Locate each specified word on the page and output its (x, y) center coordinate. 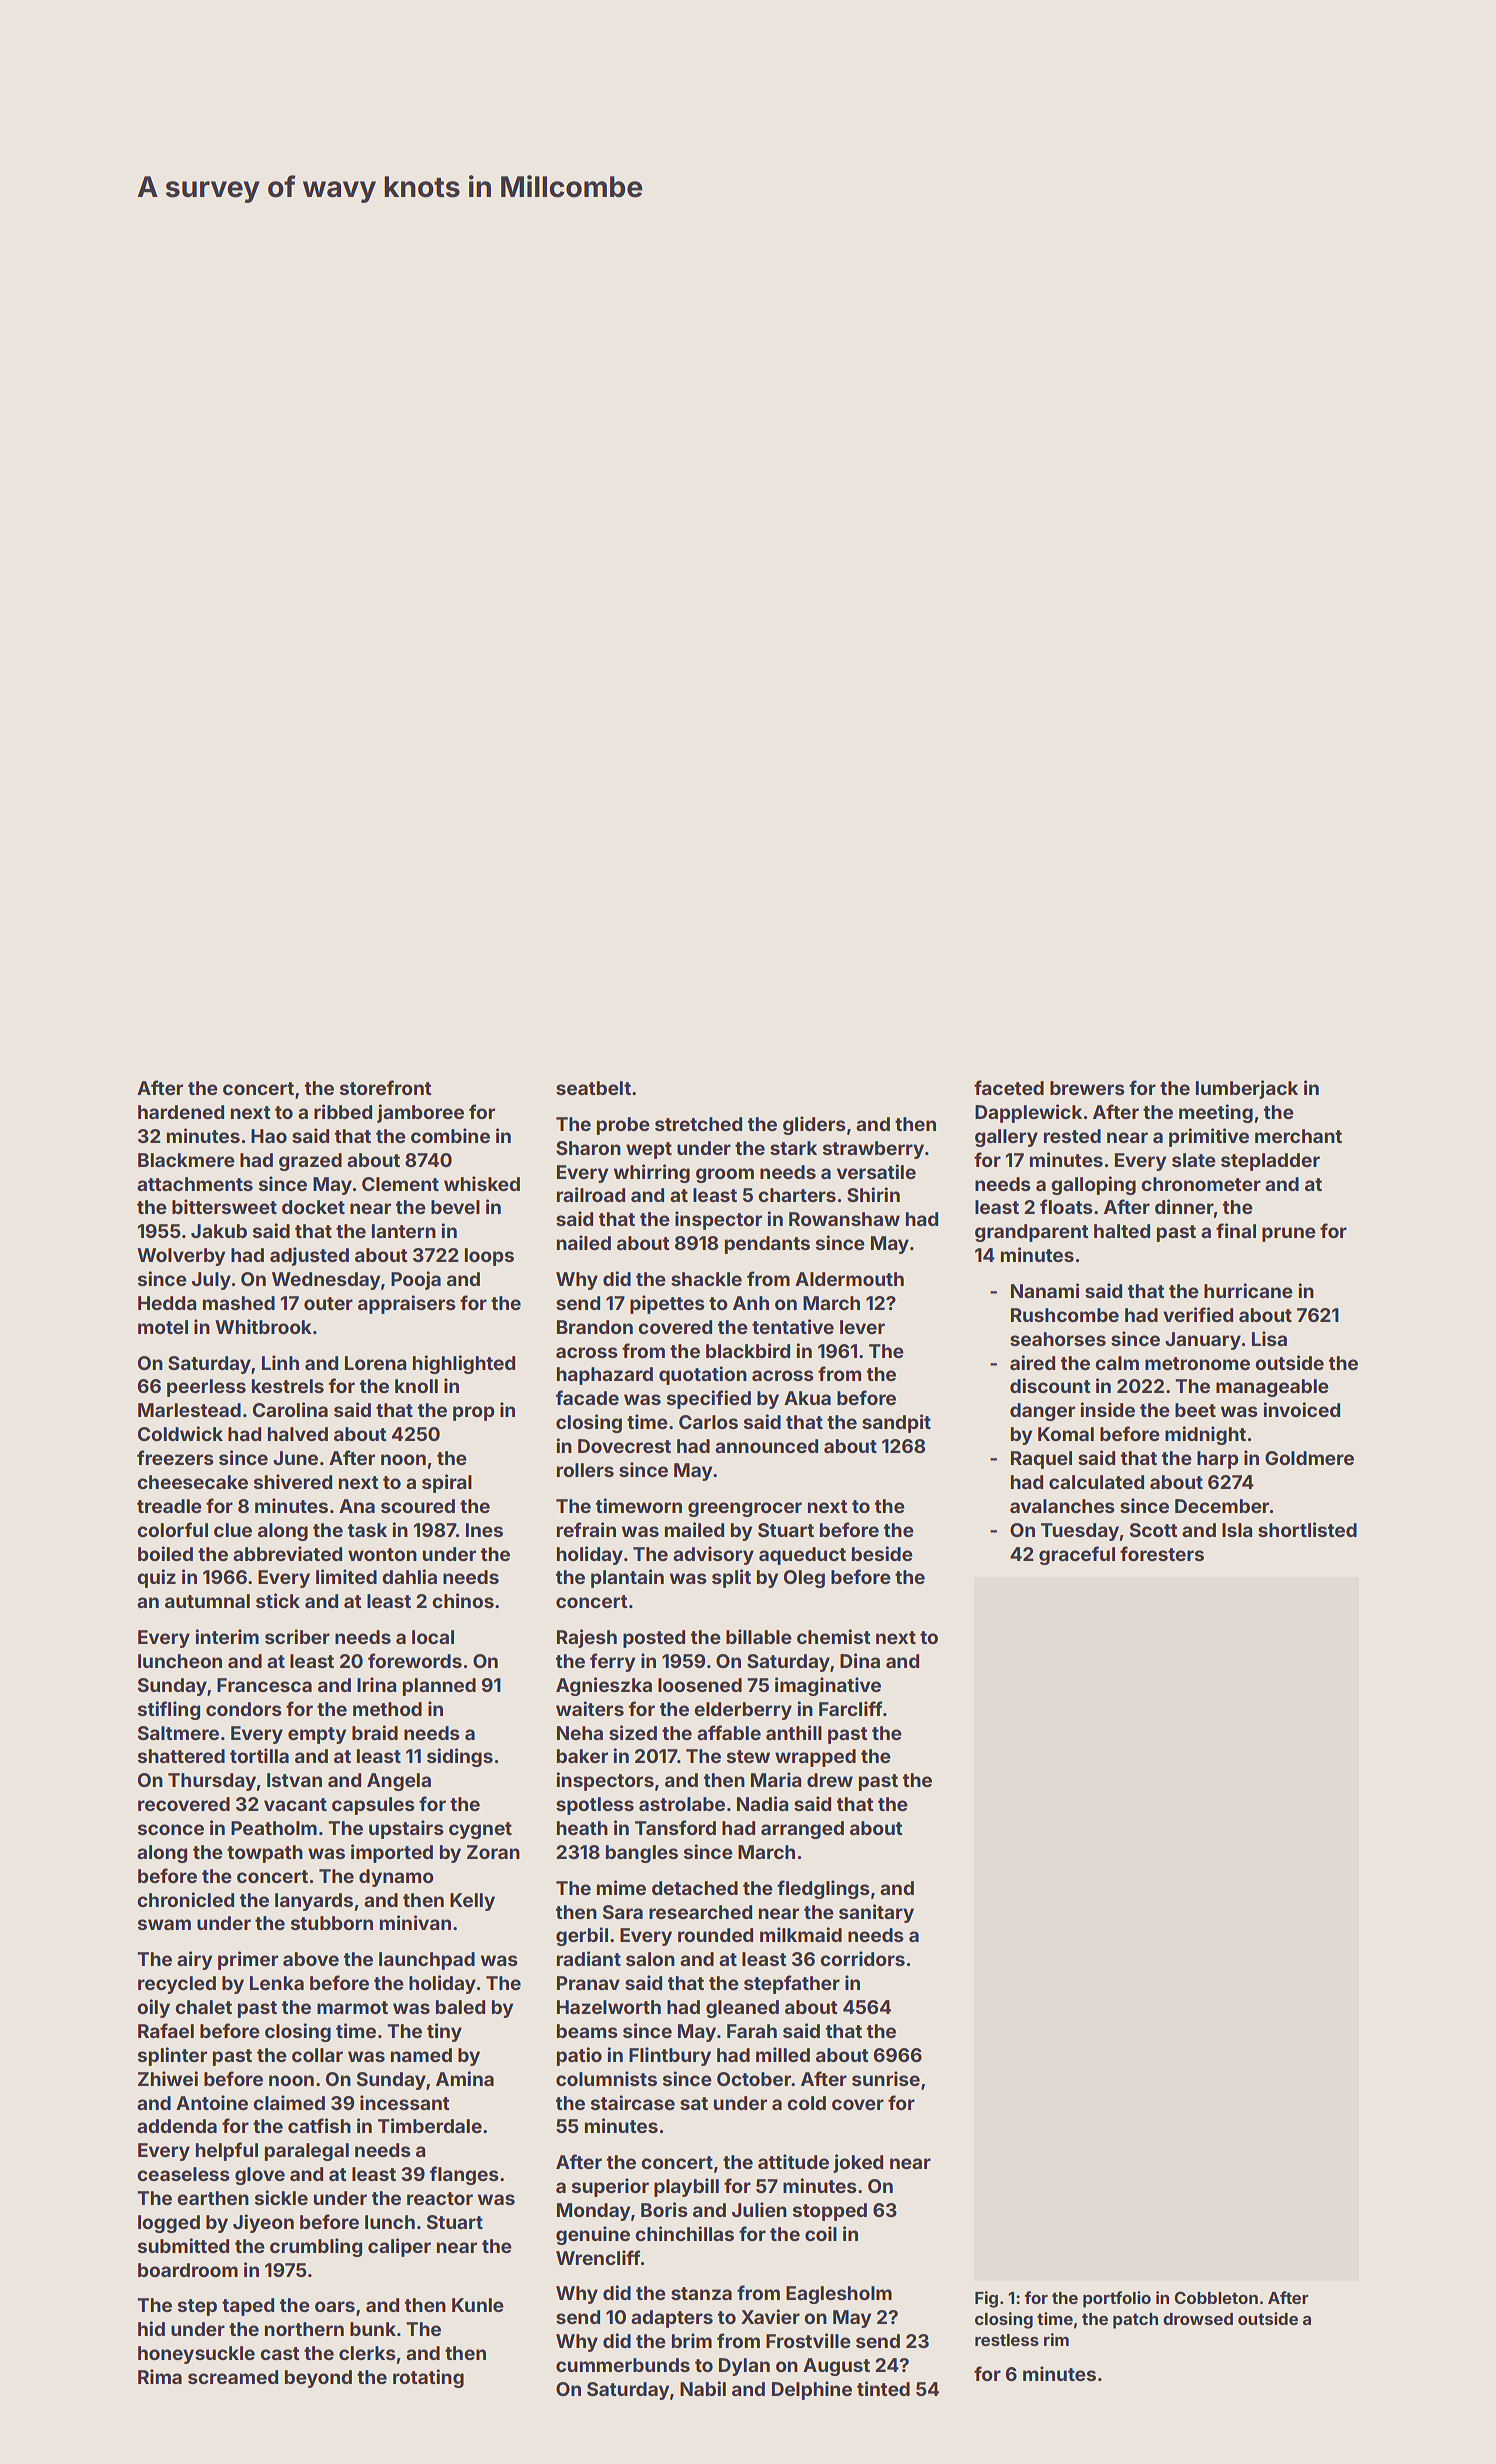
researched (700, 1912)
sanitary (876, 1913)
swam (164, 1924)
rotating (428, 2378)
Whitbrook (263, 1326)
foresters (1162, 1553)
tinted (883, 2388)
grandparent (1032, 1233)
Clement (400, 1184)
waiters (590, 1708)
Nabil (703, 2388)
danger (1042, 1412)
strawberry (873, 1150)
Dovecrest (624, 1446)
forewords (415, 1660)
